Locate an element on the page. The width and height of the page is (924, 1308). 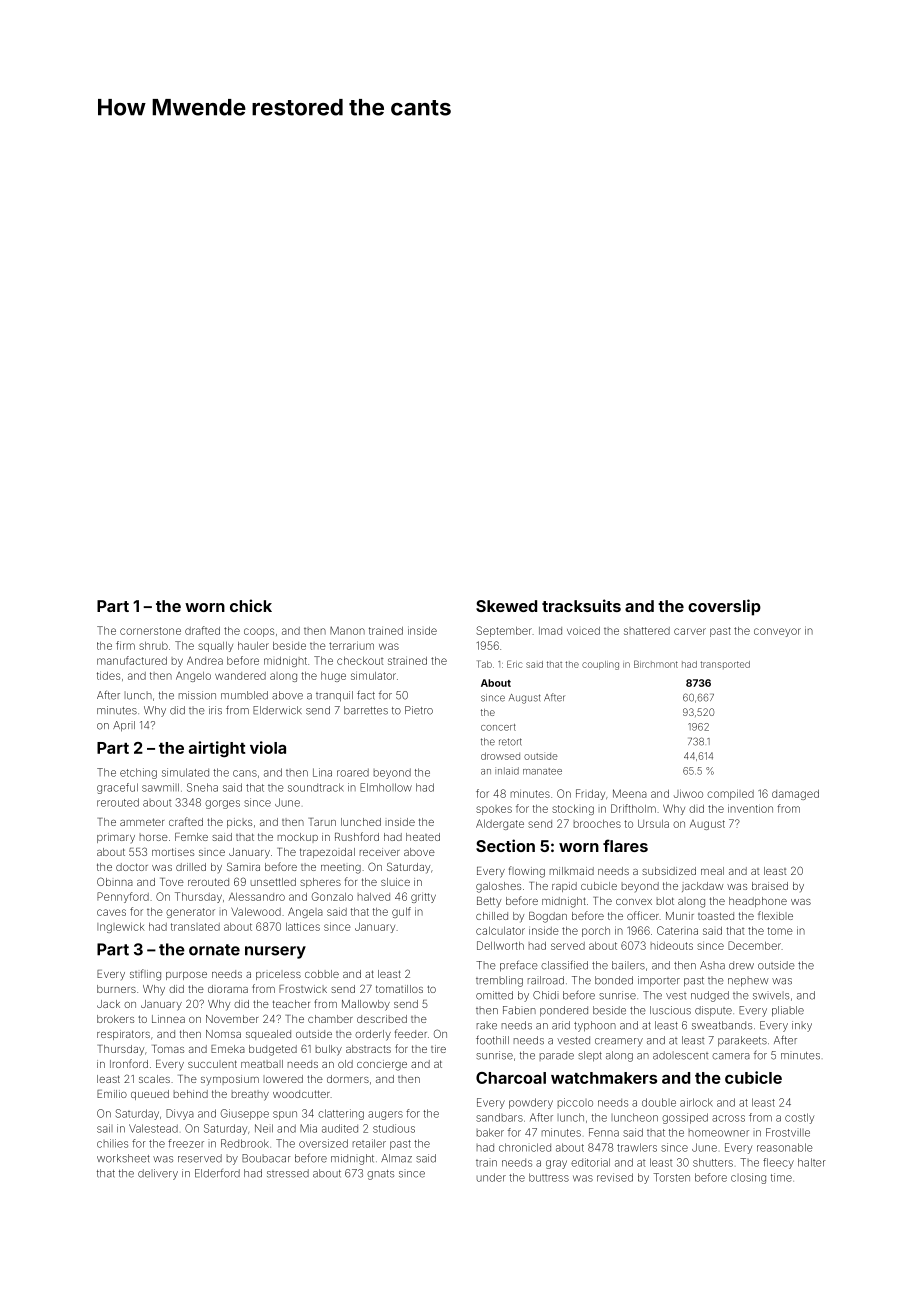
Pietro is located at coordinates (419, 710).
